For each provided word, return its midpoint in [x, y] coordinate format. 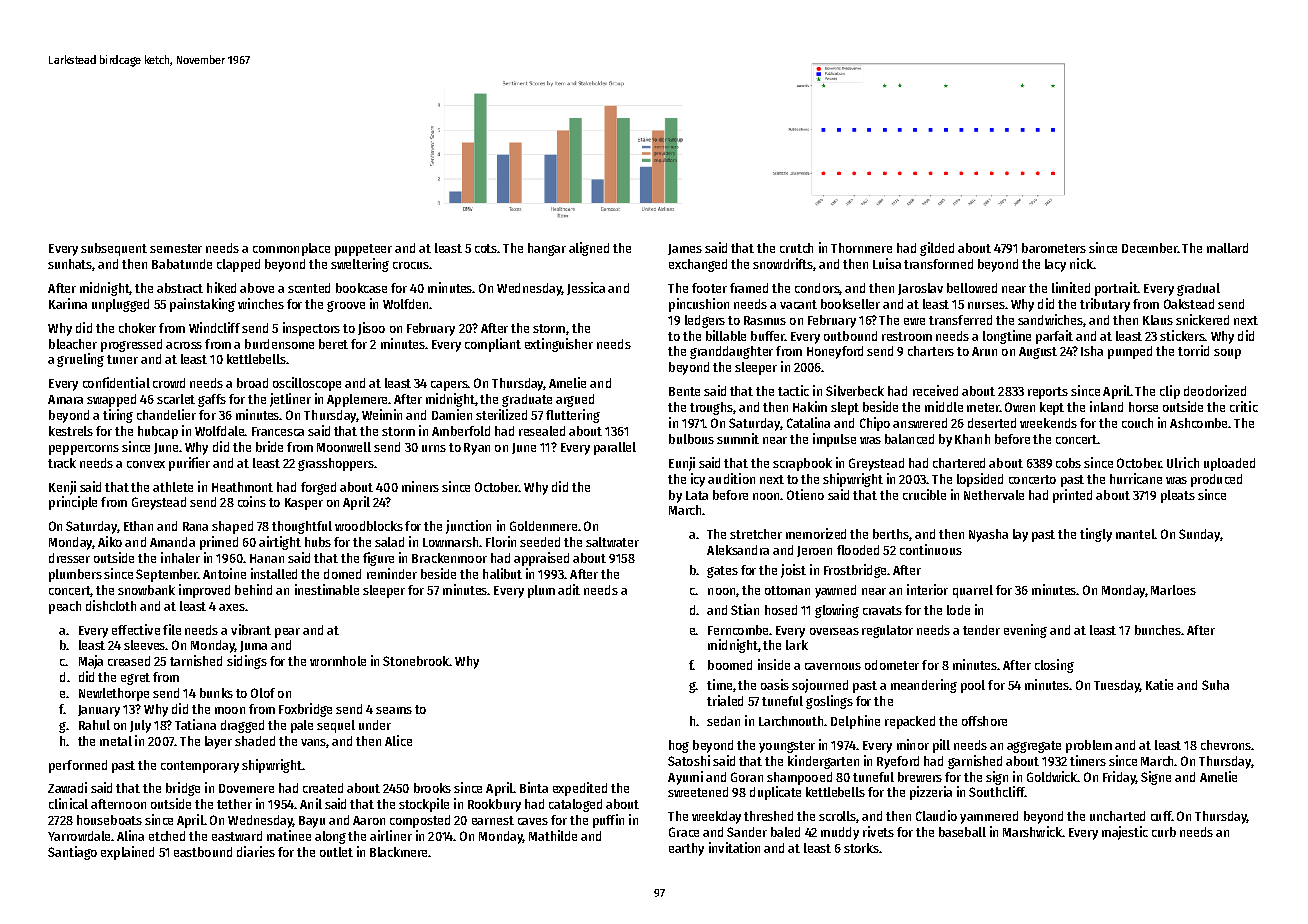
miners [420, 486]
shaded [255, 741]
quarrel [973, 591]
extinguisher [559, 345]
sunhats [70, 265]
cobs [1068, 463]
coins [252, 501]
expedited [580, 789]
